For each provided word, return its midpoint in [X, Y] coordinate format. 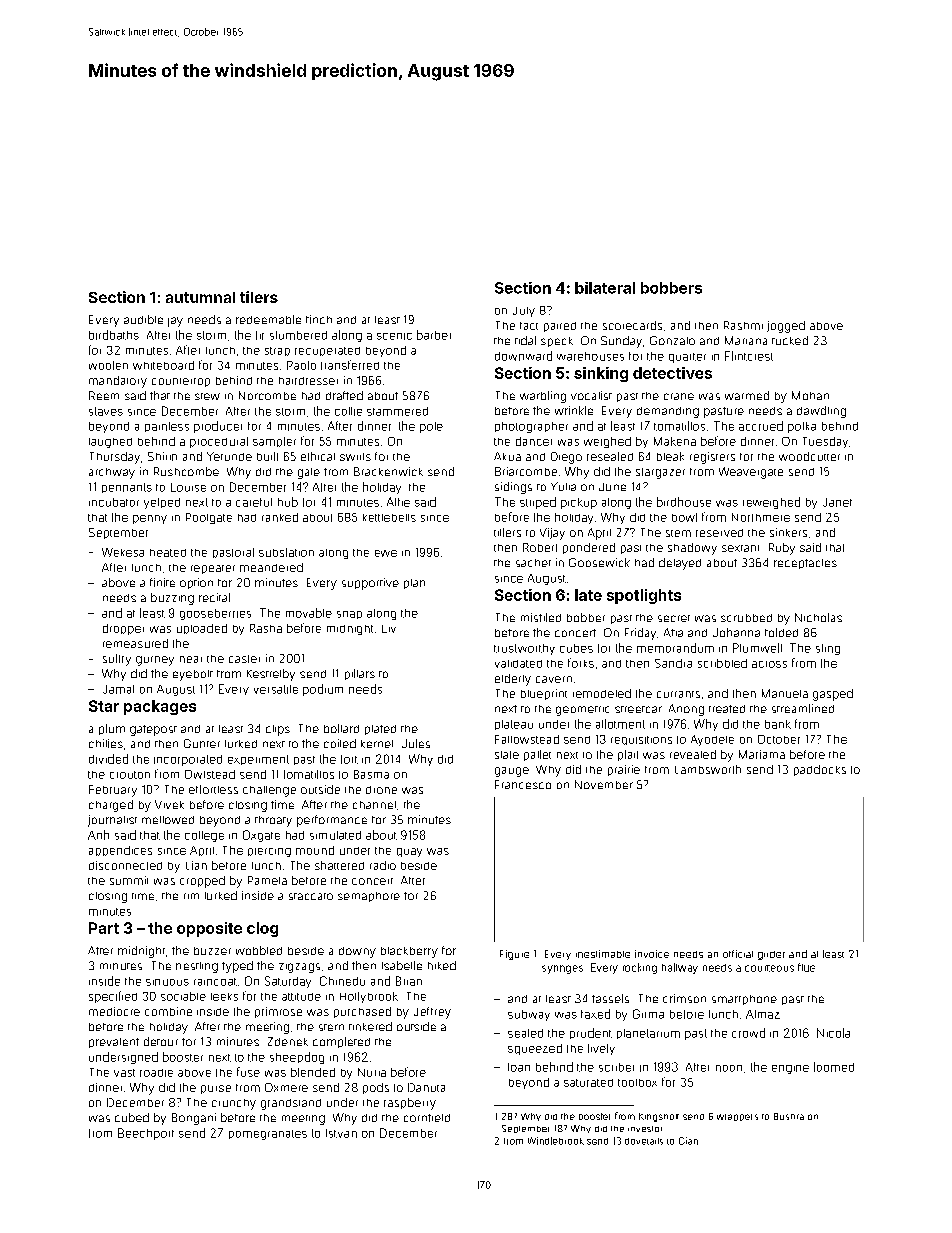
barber [434, 335]
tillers [507, 532]
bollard [341, 728]
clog [262, 929]
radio [383, 865]
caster [244, 659]
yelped [162, 503]
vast [124, 1073]
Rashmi [743, 325]
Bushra [789, 1116]
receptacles [805, 564]
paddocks [820, 770]
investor [645, 1129]
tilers [259, 297]
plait [628, 755]
